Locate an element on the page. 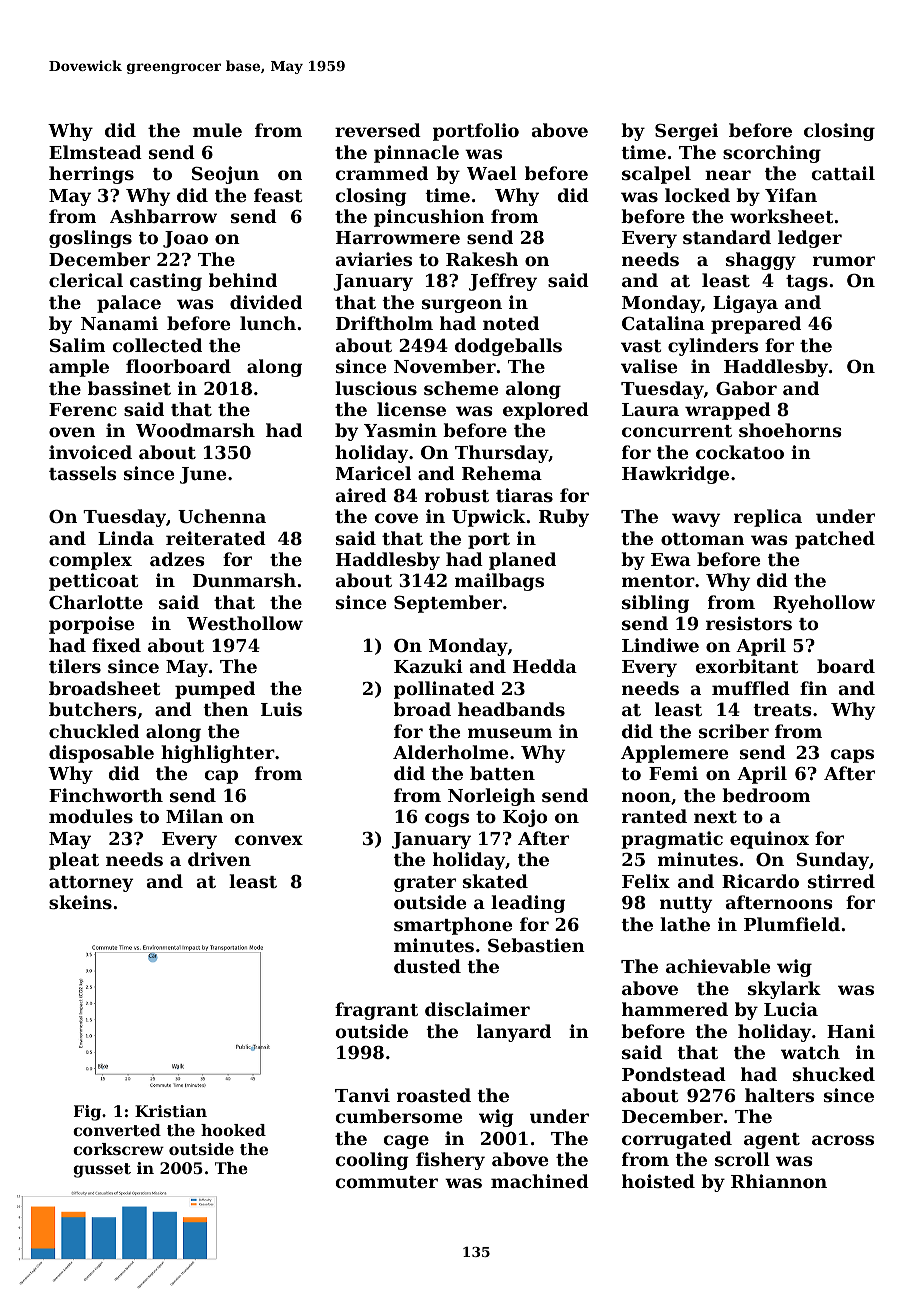 The image size is (924, 1308). patched is located at coordinates (835, 540).
